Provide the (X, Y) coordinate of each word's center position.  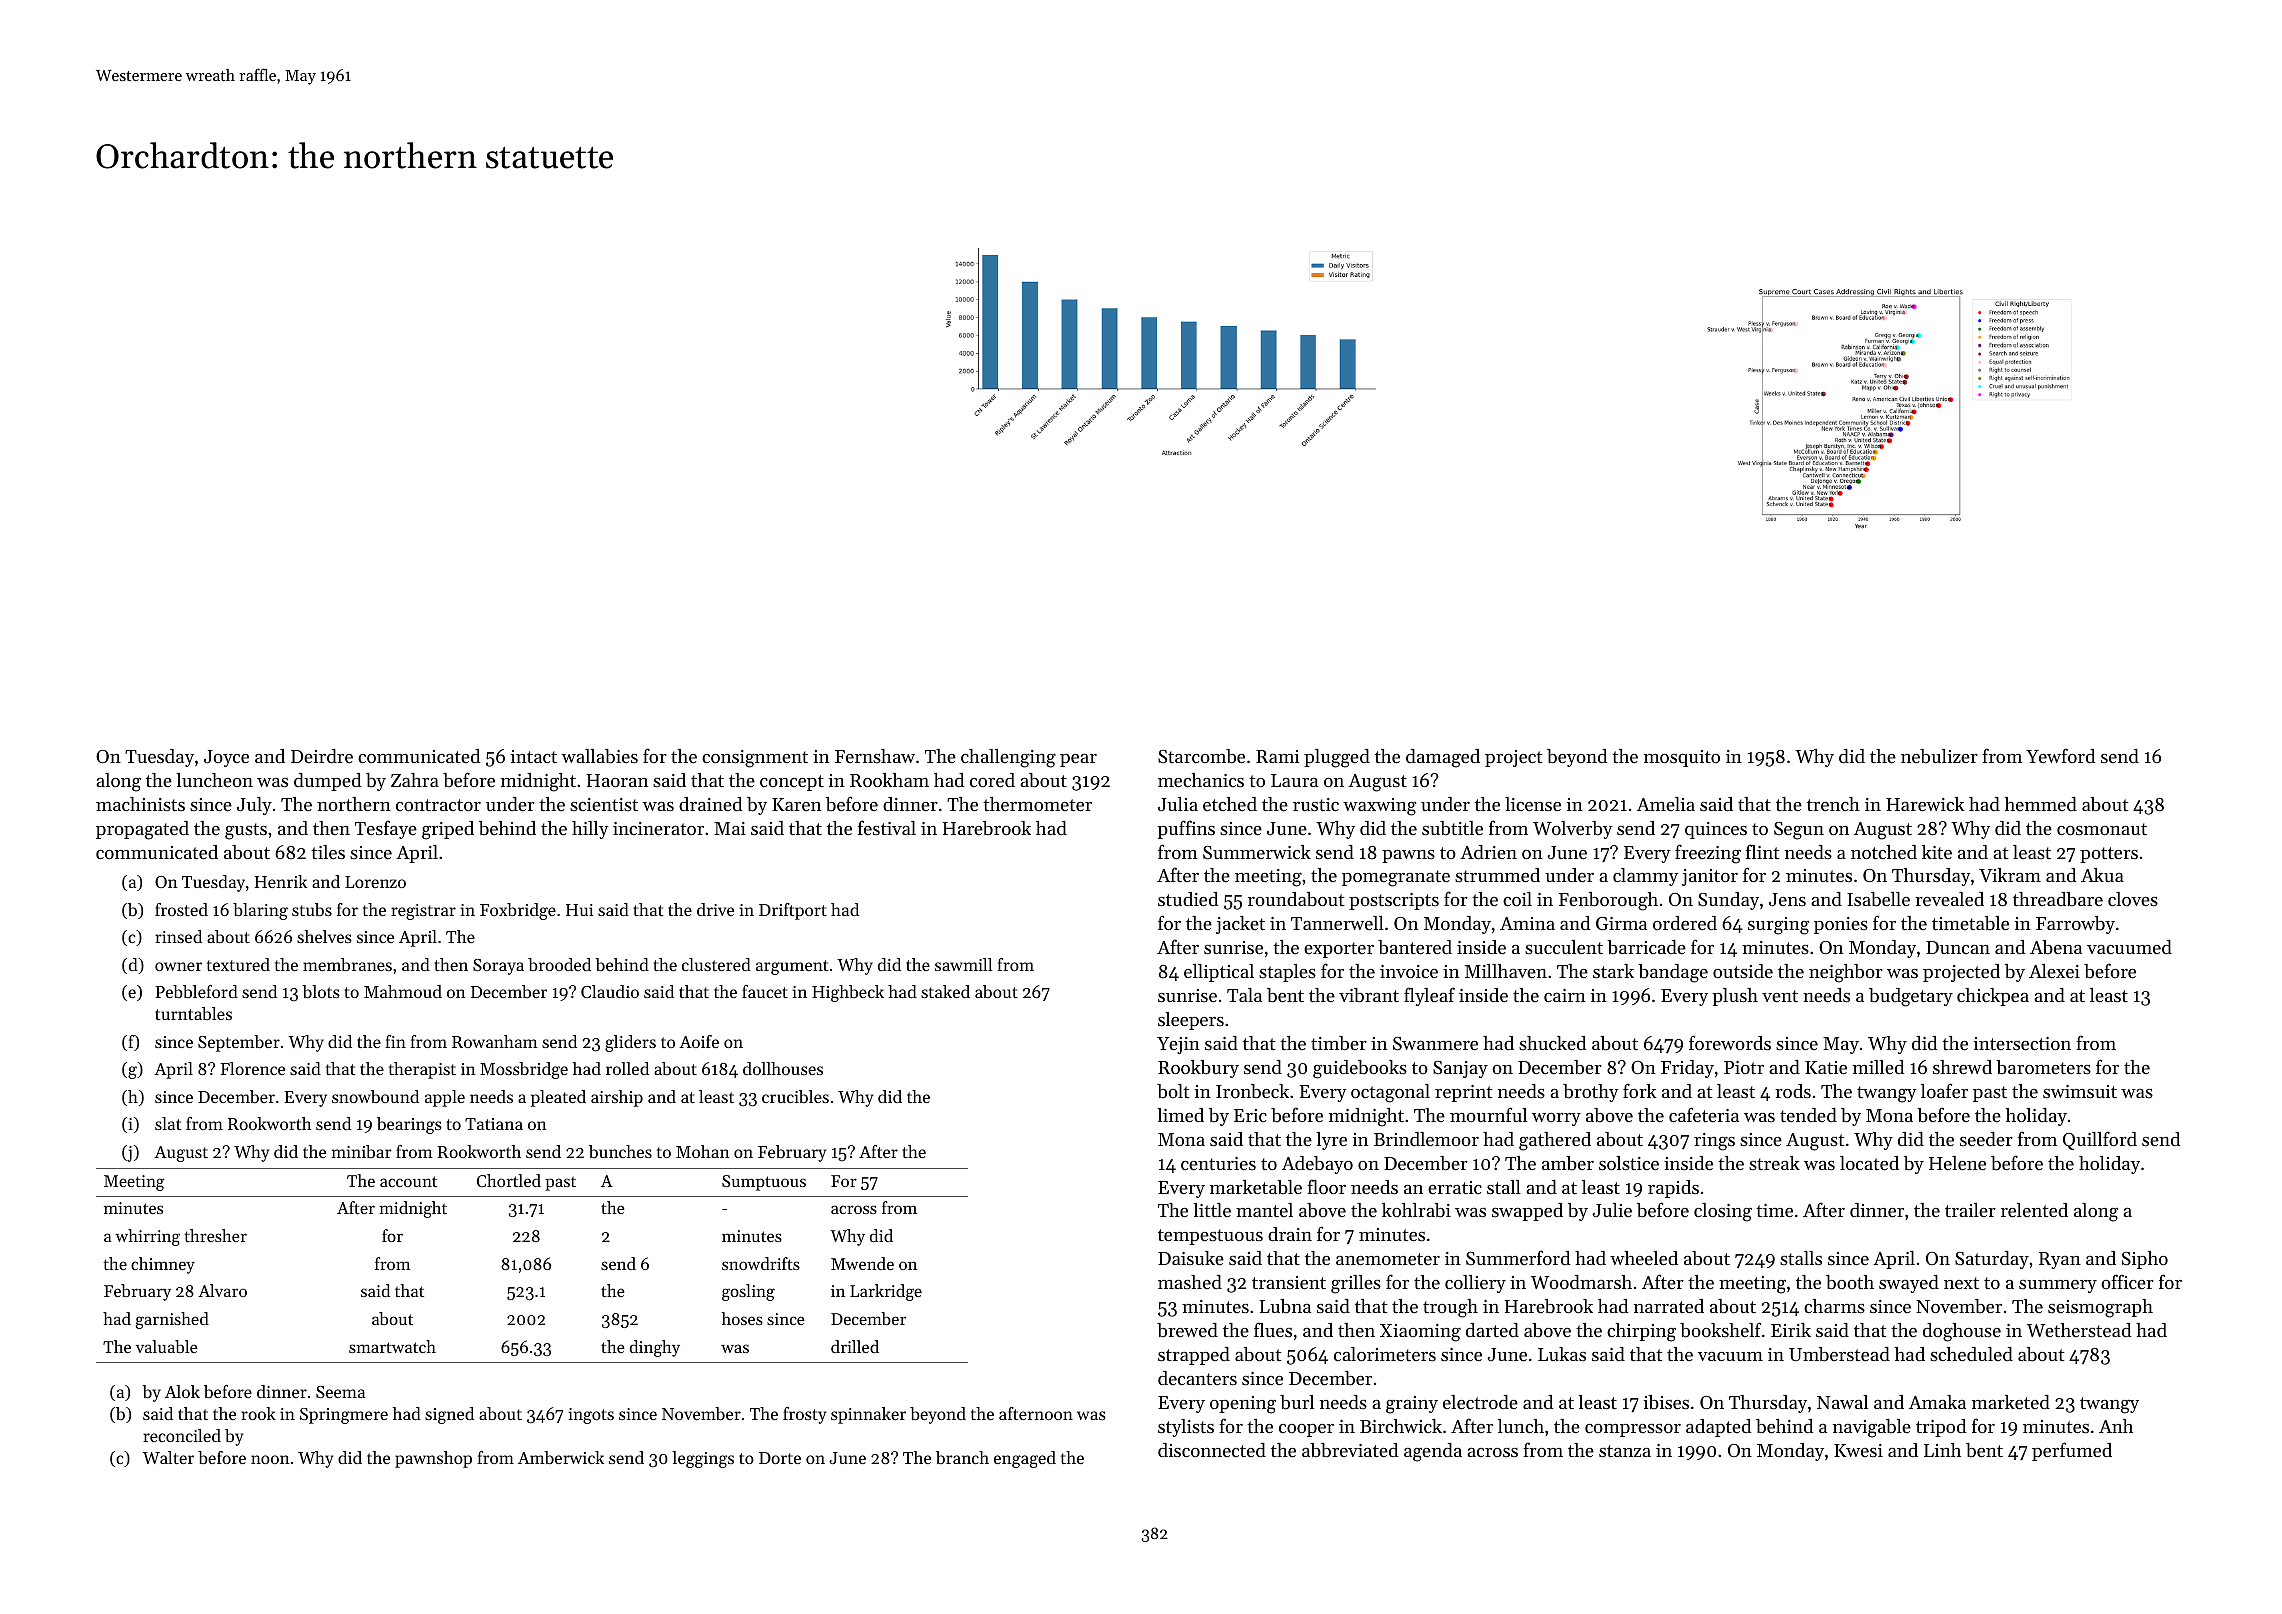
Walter (168, 1457)
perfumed (2072, 1451)
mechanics (1201, 780)
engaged (1025, 1459)
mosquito (1682, 758)
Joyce (226, 758)
